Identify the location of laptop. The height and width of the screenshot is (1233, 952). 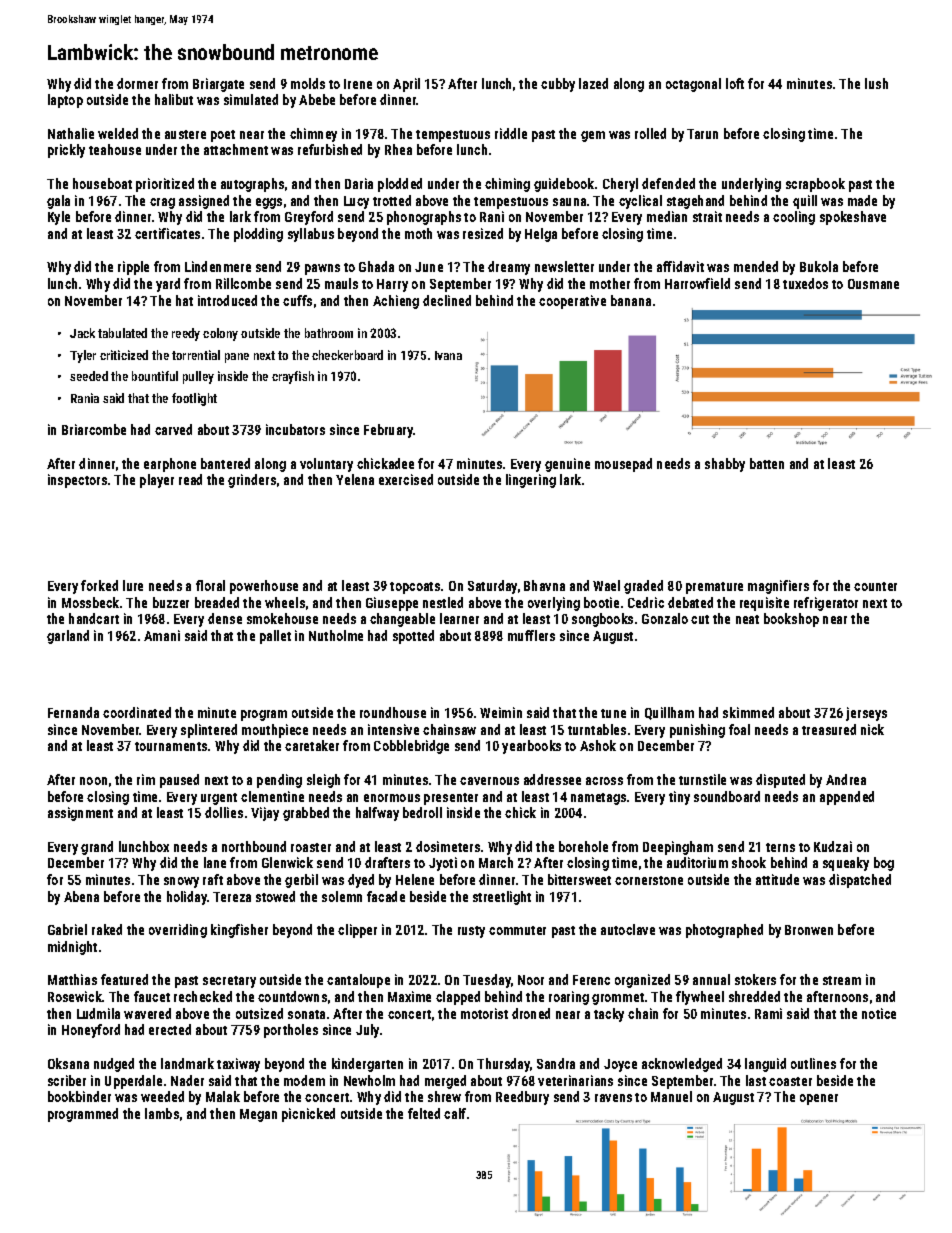
(65, 101).
